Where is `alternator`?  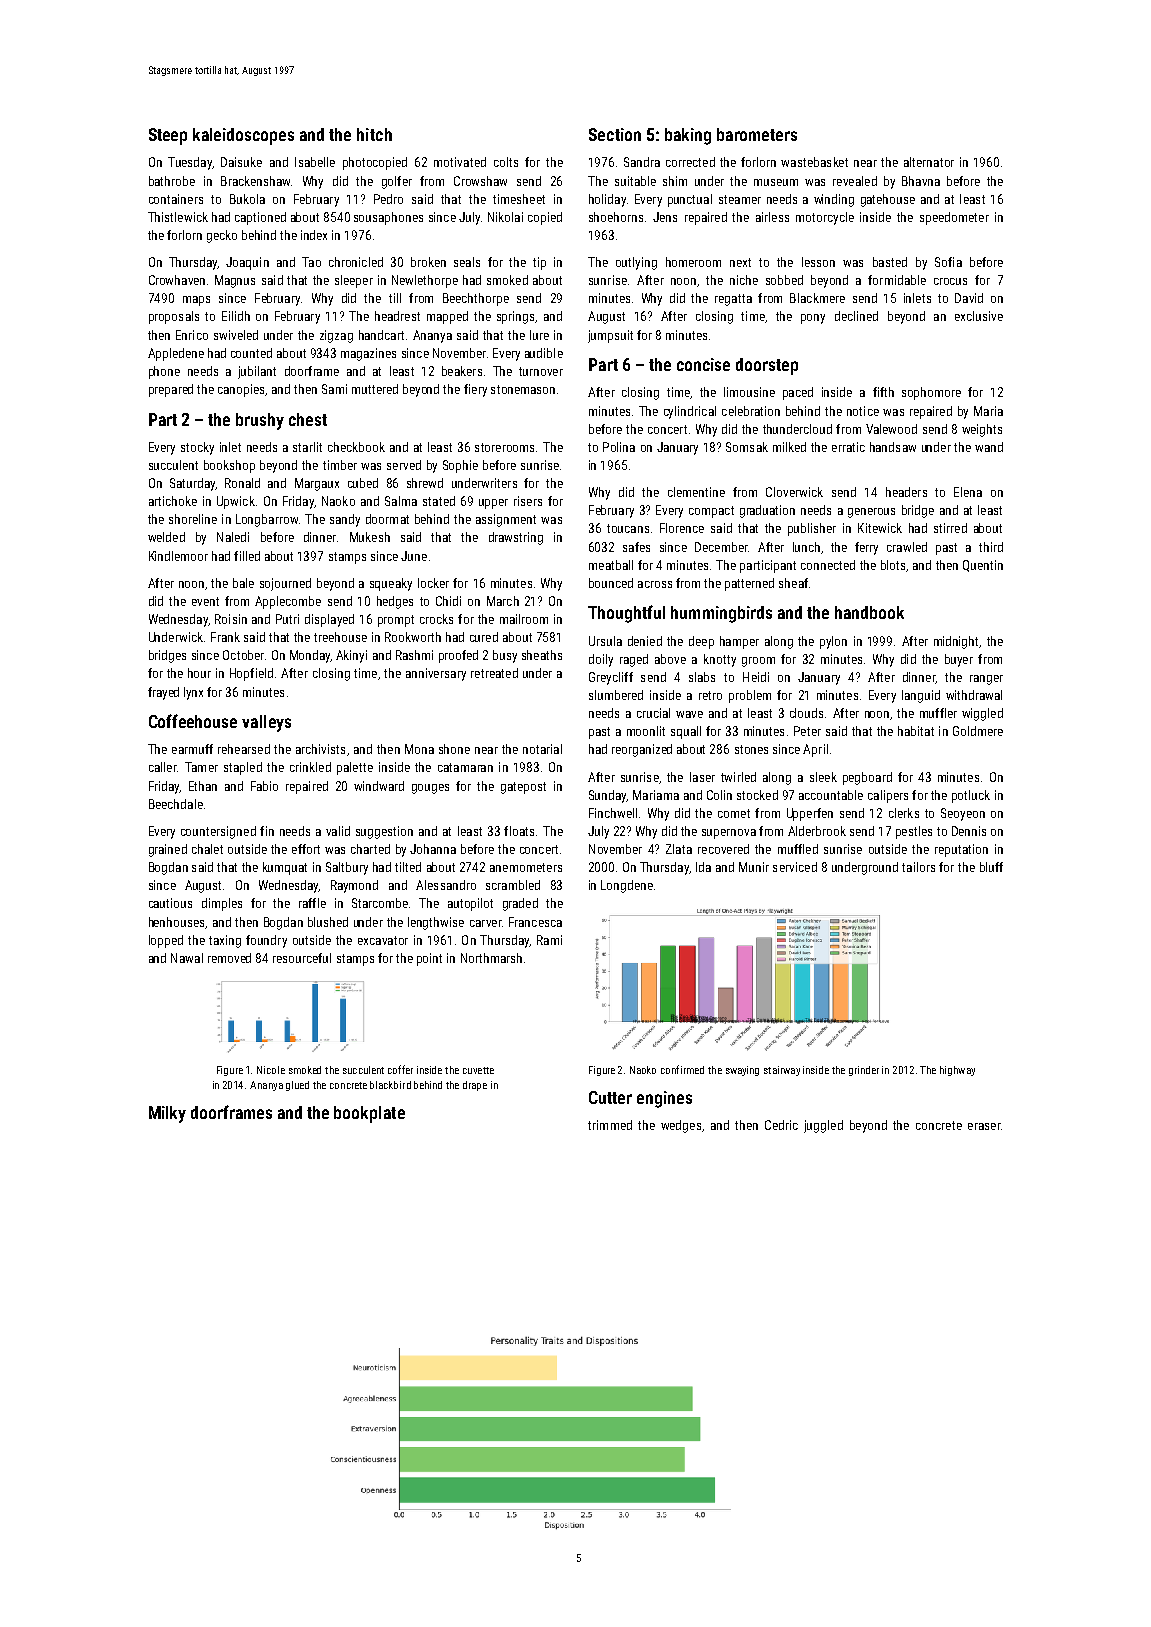 alternator is located at coordinates (929, 162).
